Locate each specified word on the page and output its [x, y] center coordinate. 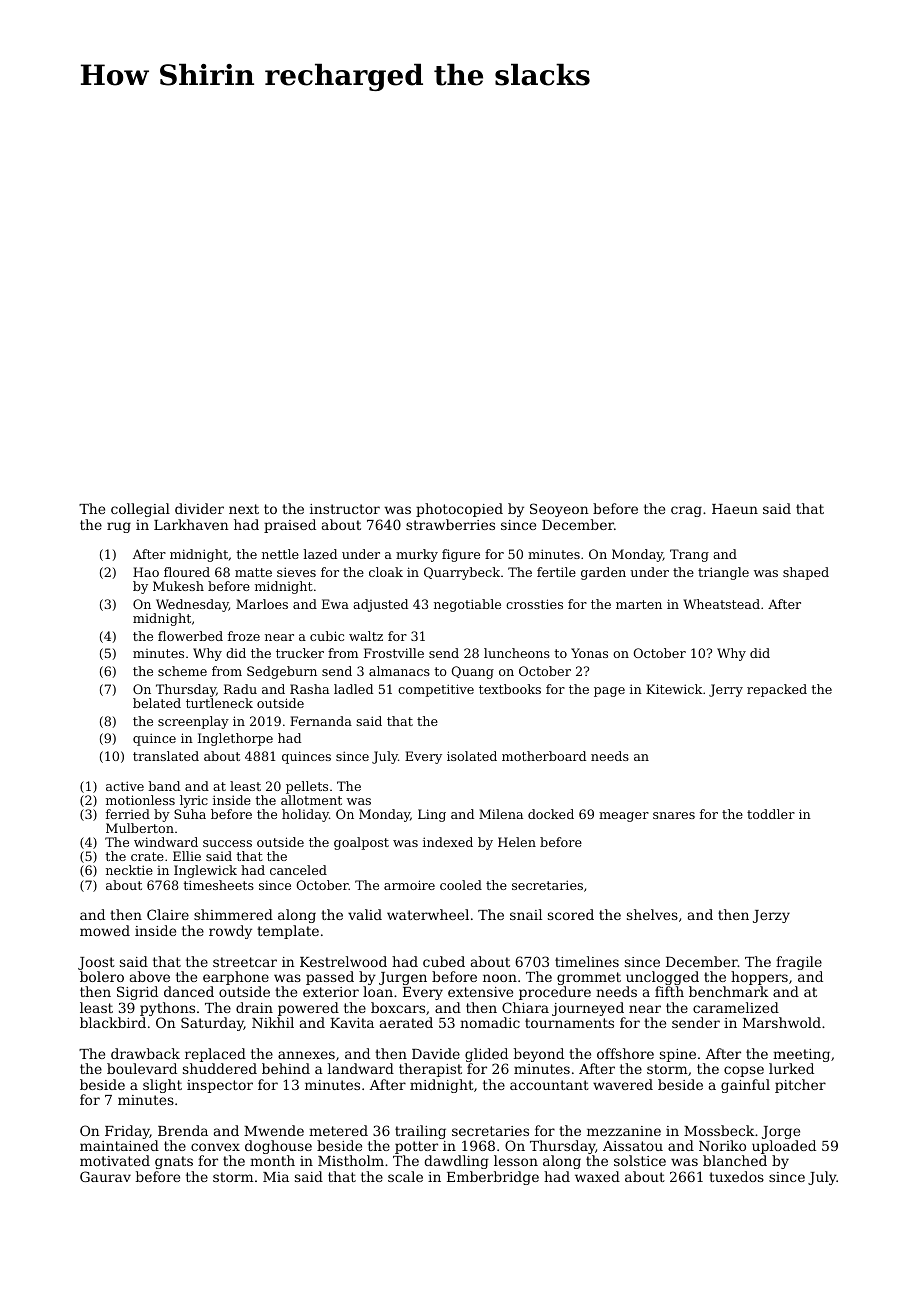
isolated [472, 756]
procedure [555, 993]
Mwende [274, 1130]
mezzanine [624, 1131]
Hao [146, 572]
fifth [669, 991]
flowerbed [190, 636]
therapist [430, 1070]
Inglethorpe [235, 739]
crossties [534, 604]
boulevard [142, 1068]
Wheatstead [721, 604]
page [609, 692]
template [288, 932]
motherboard [544, 756]
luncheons [517, 653]
